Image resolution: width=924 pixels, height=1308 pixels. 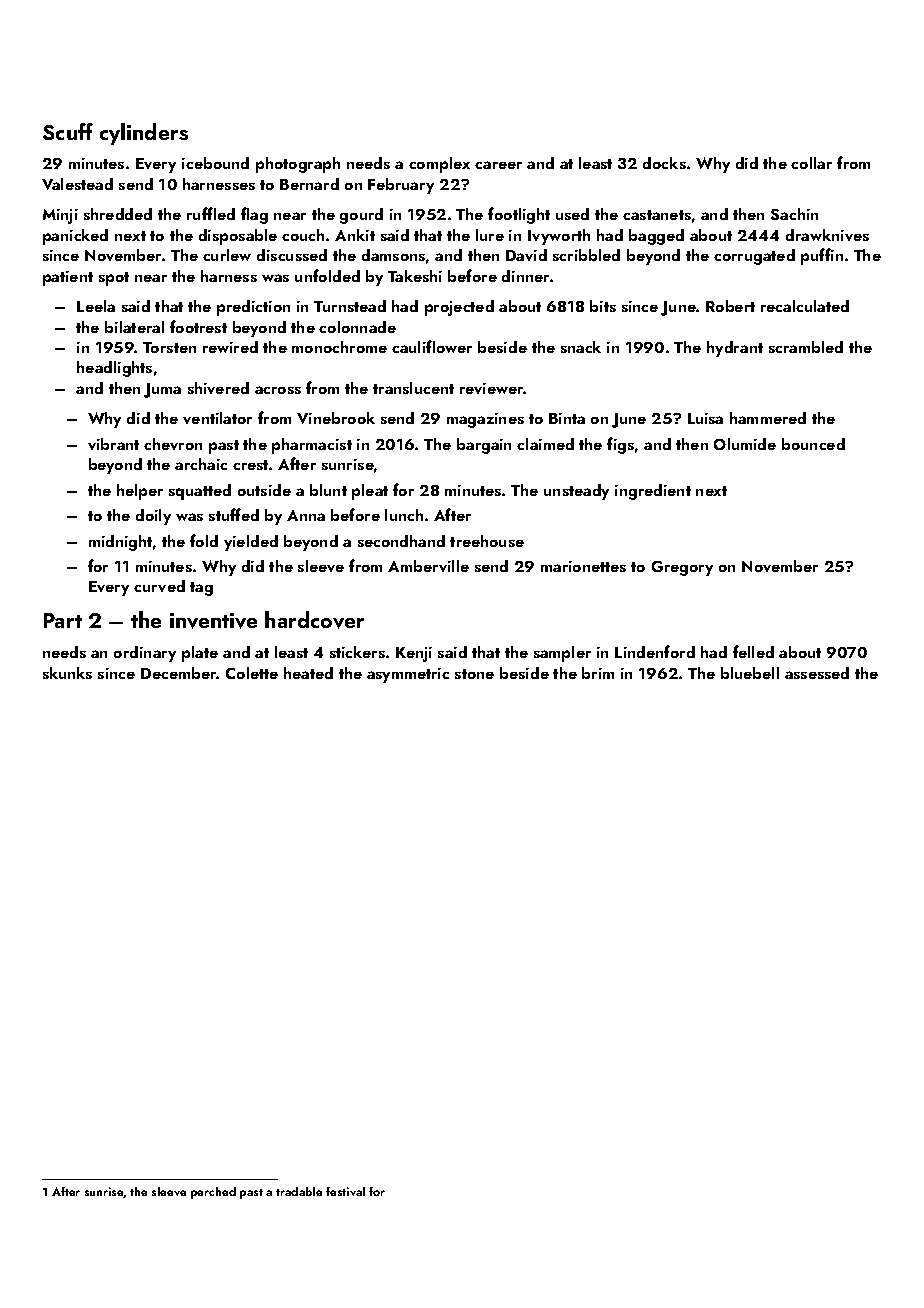 What do you see at coordinates (299, 1191) in the document?
I see `tradable` at bounding box center [299, 1191].
